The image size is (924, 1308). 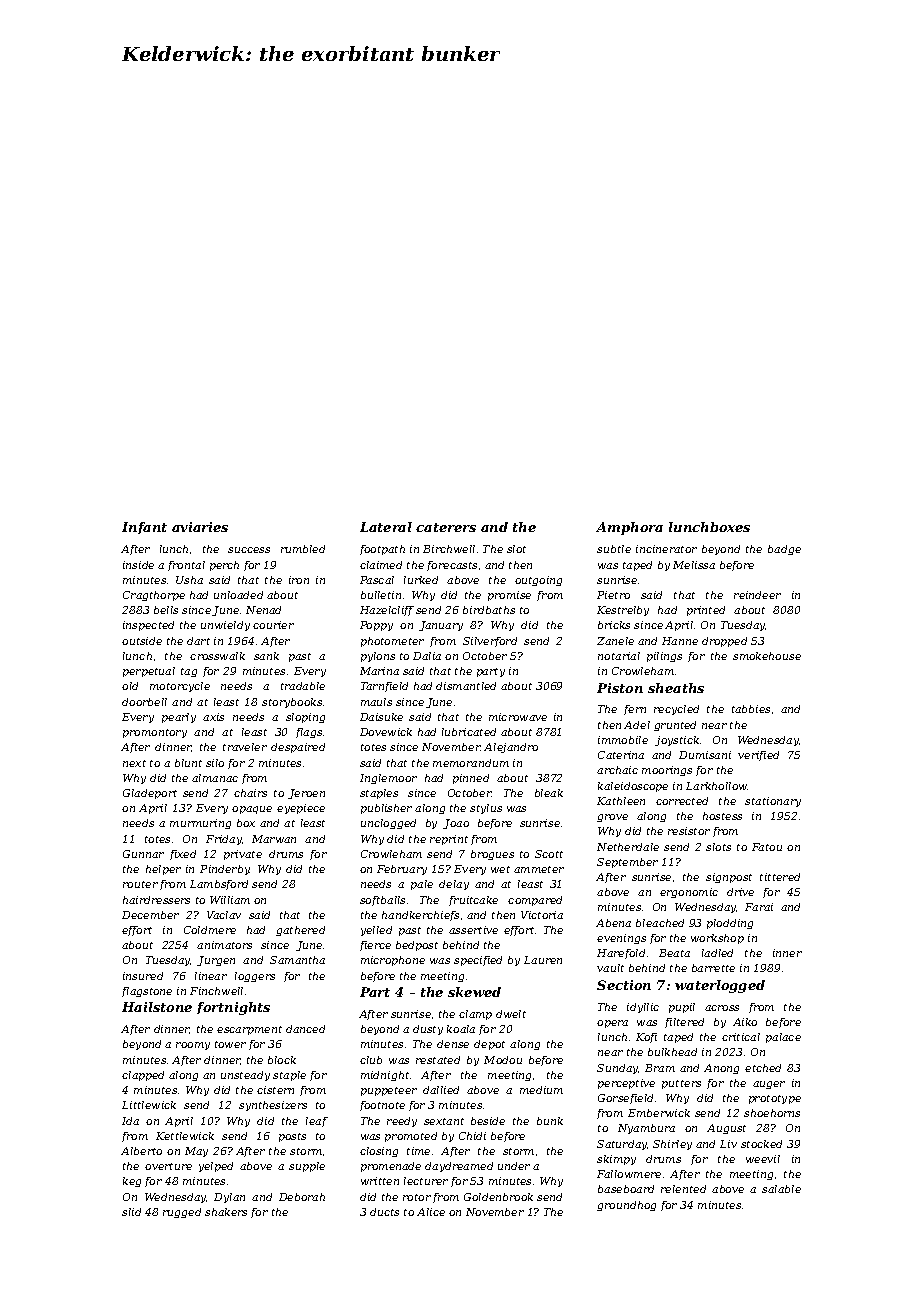 What do you see at coordinates (441, 626) in the screenshot?
I see `January` at bounding box center [441, 626].
